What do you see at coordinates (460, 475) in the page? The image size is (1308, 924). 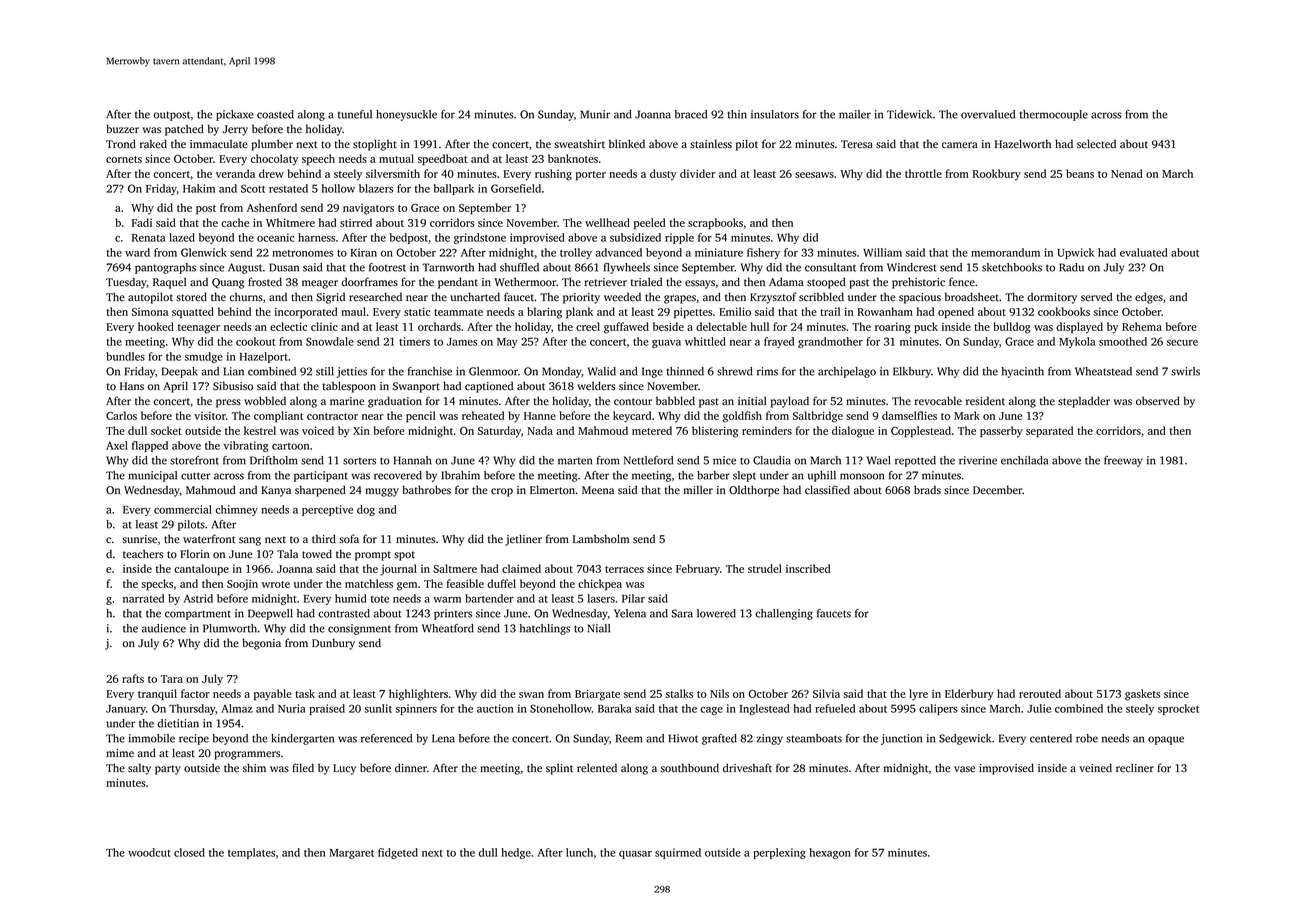 I see `Ibrahim` at bounding box center [460, 475].
